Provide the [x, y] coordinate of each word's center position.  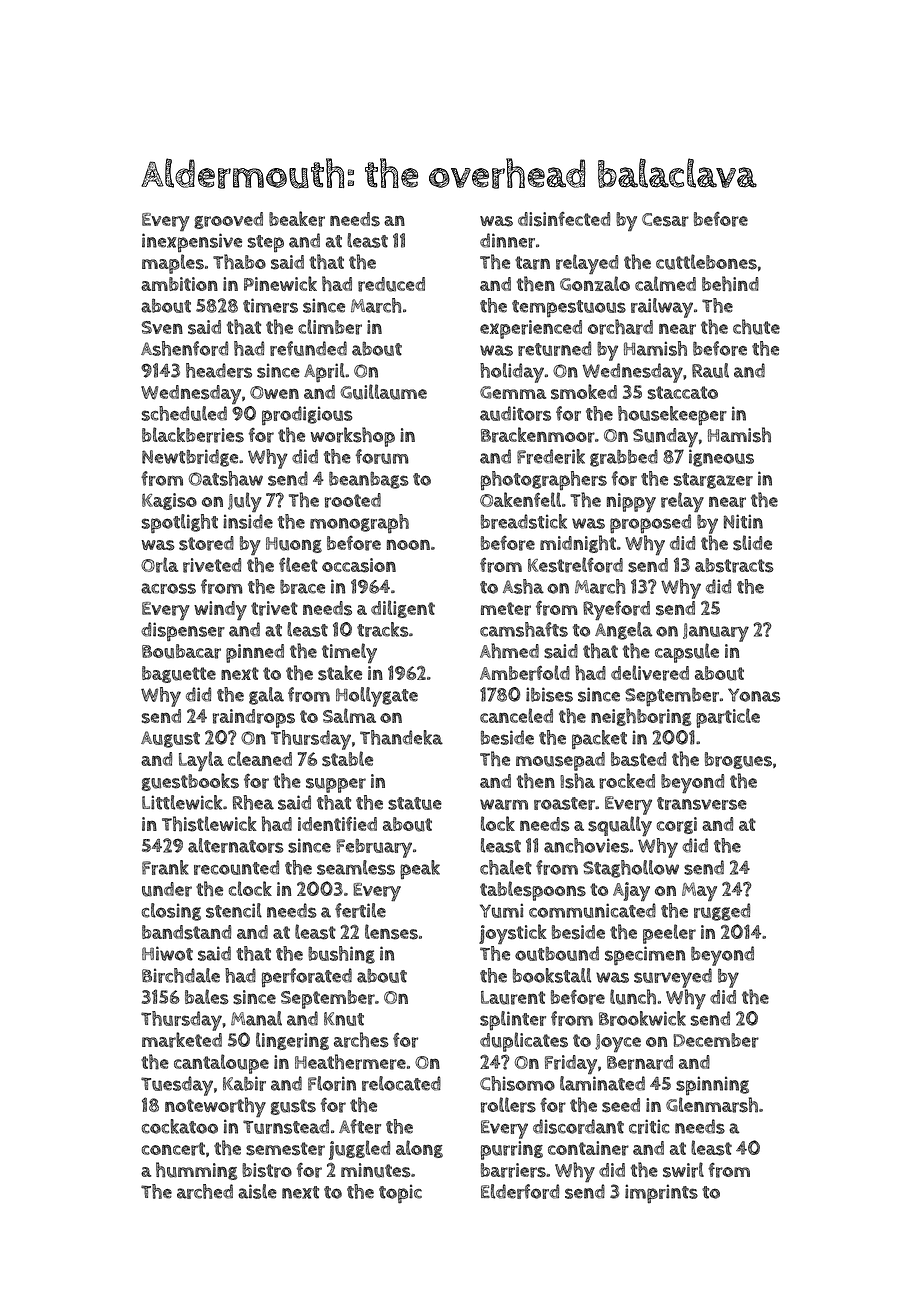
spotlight [180, 524]
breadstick [524, 521]
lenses [391, 932]
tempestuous [569, 309]
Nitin [743, 521]
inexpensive [192, 242]
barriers [513, 1170]
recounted [236, 867]
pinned [255, 653]
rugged [722, 912]
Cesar [665, 220]
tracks [383, 629]
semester [285, 1149]
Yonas [754, 695]
